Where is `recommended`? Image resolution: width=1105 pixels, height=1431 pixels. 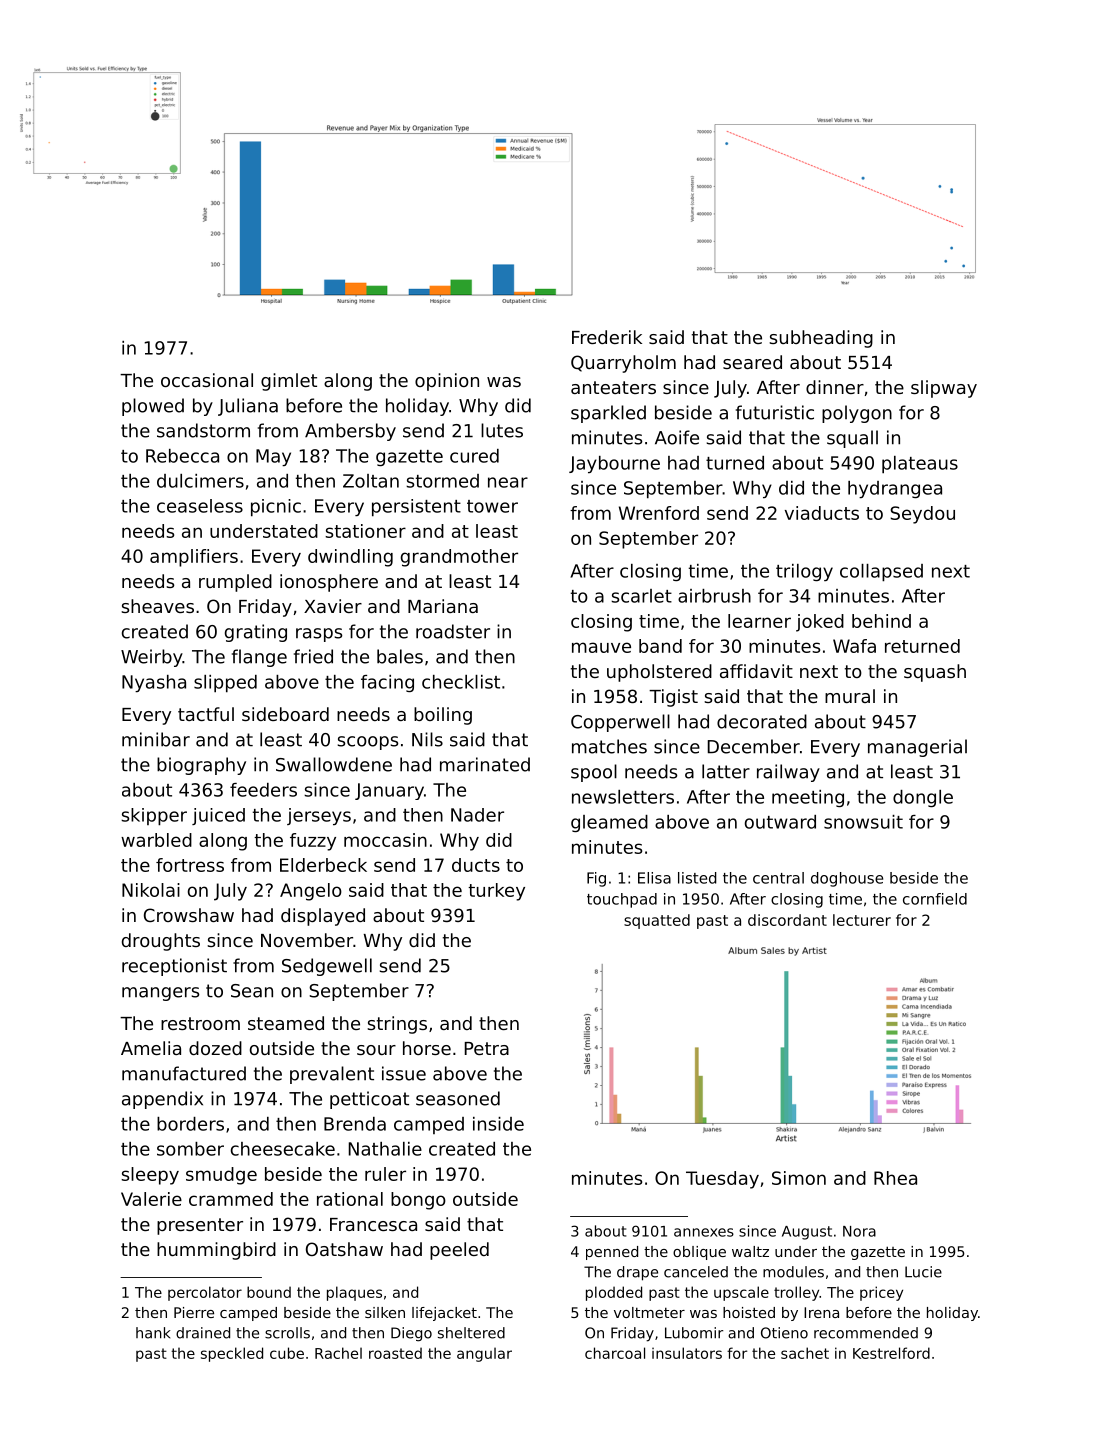
recommended is located at coordinates (866, 1333).
